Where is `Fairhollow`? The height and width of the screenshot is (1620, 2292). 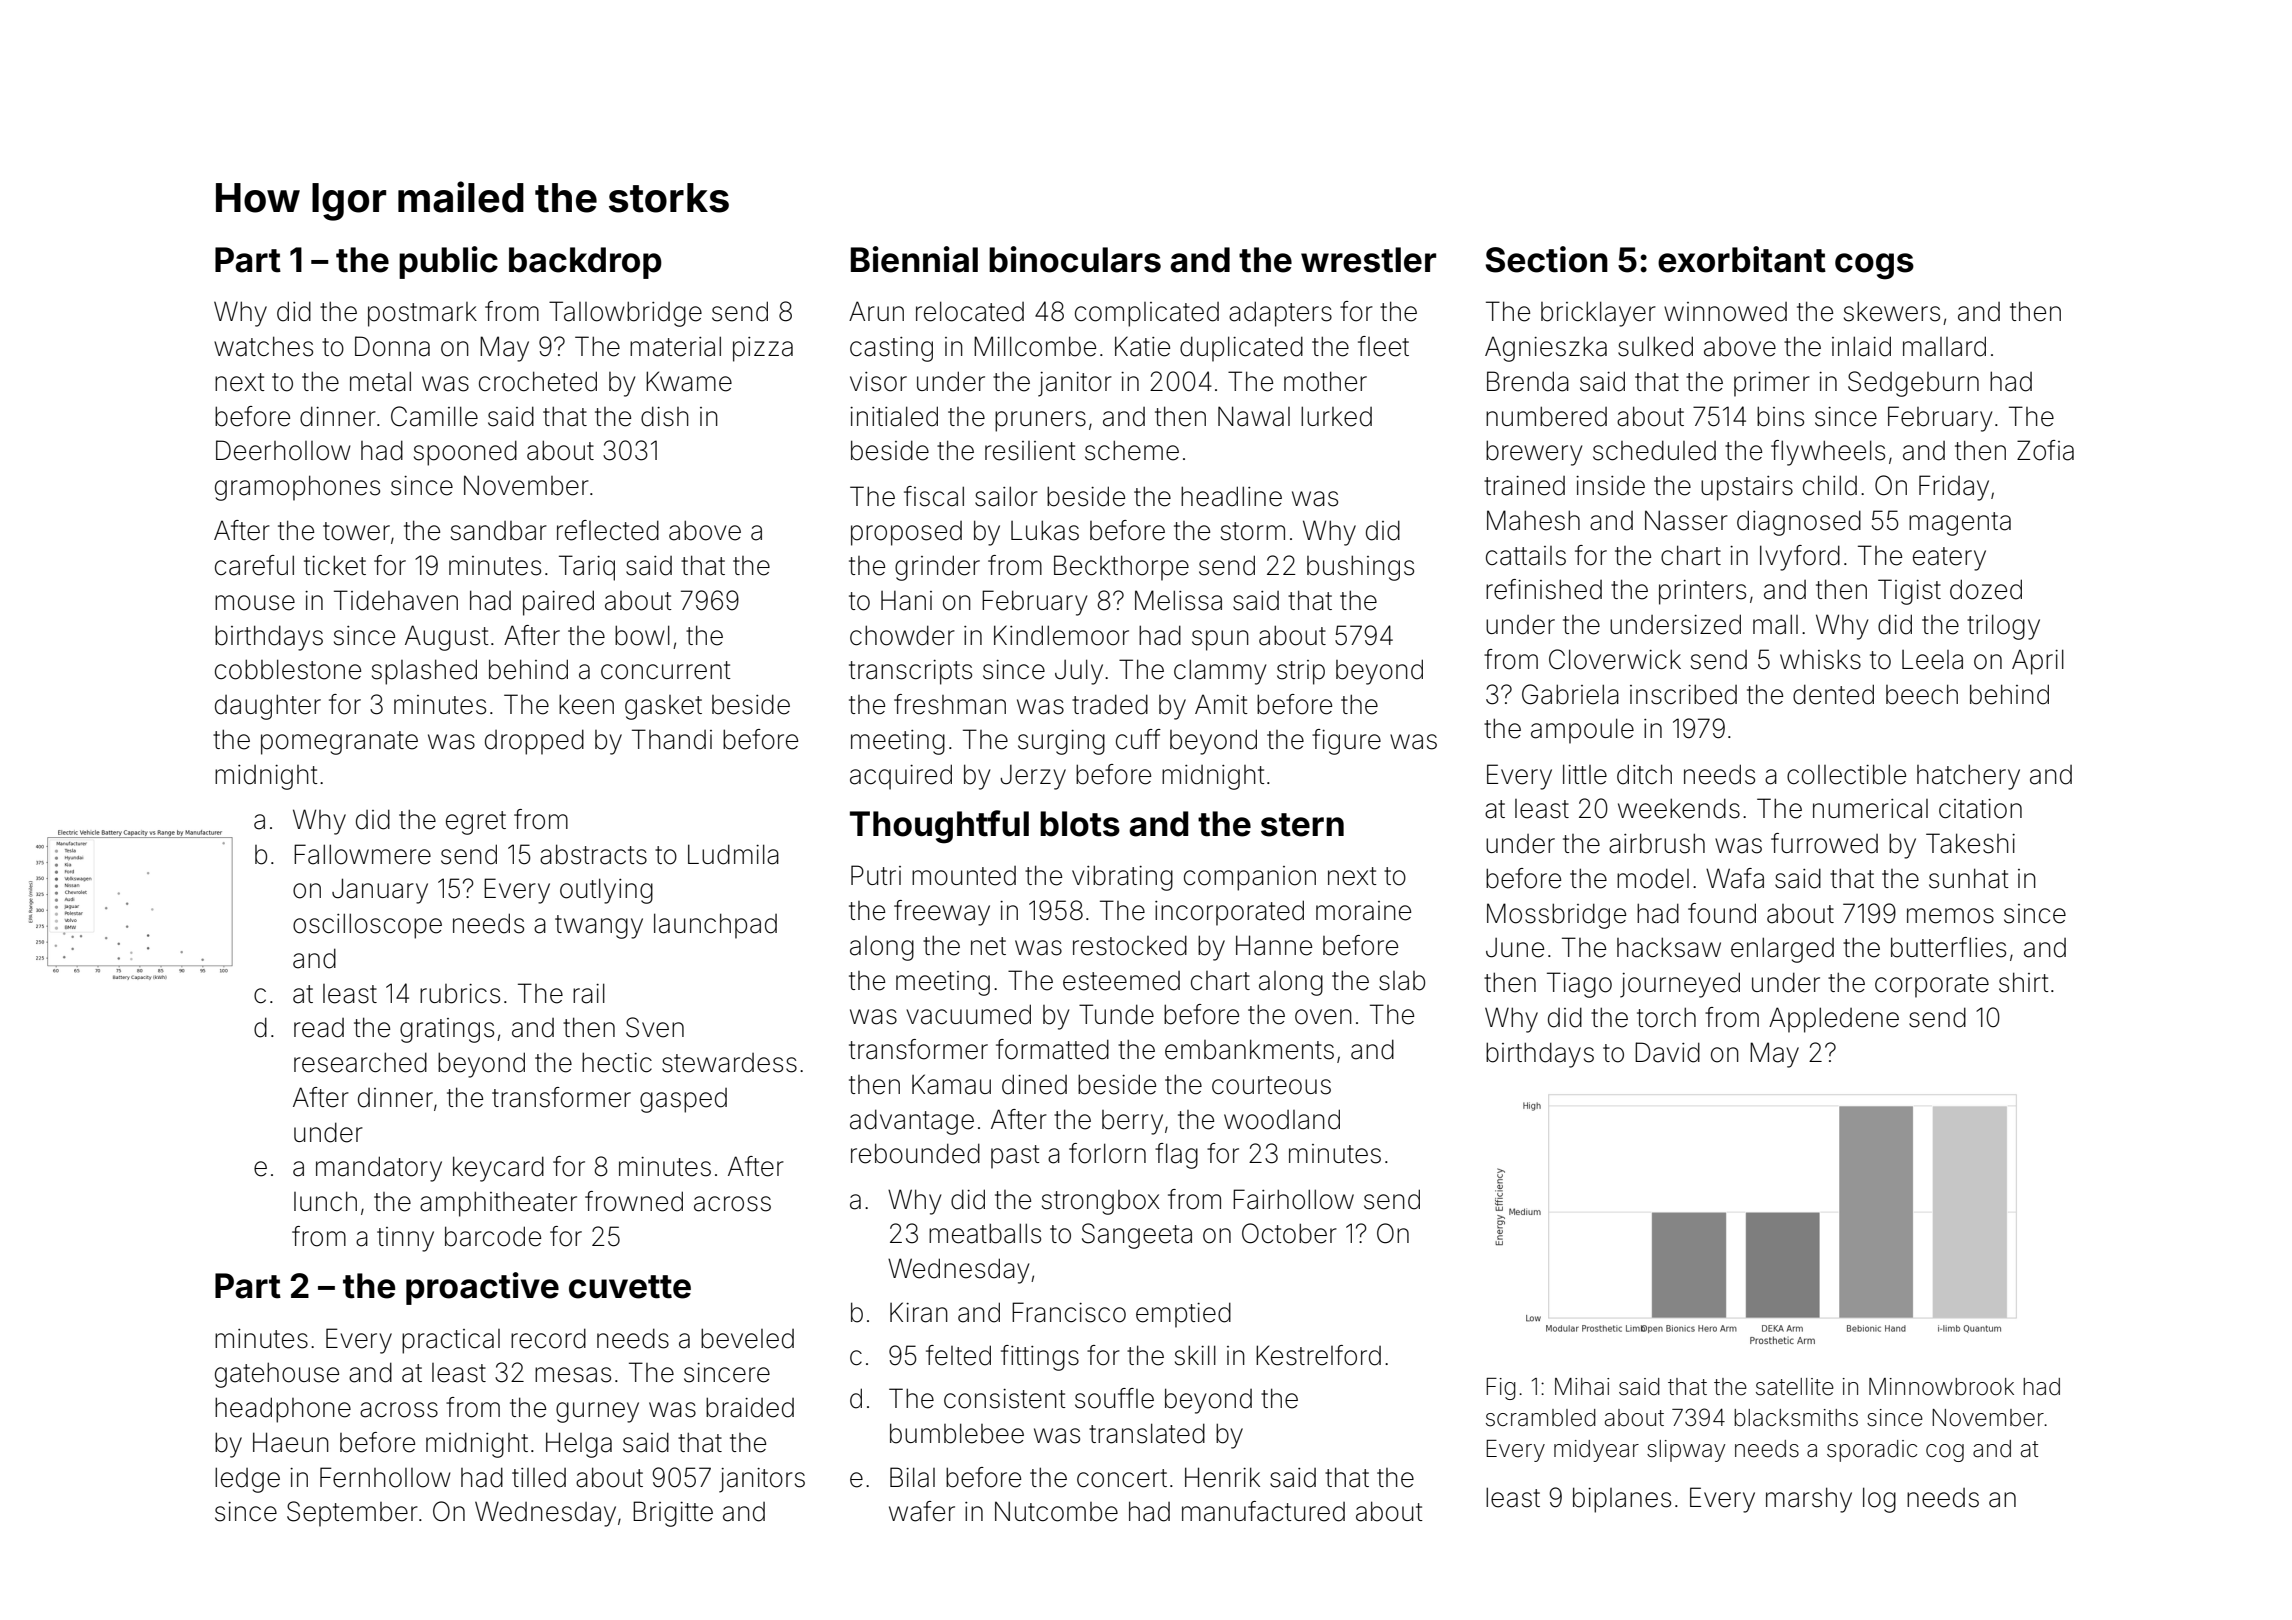 Fairhollow is located at coordinates (1293, 1199).
